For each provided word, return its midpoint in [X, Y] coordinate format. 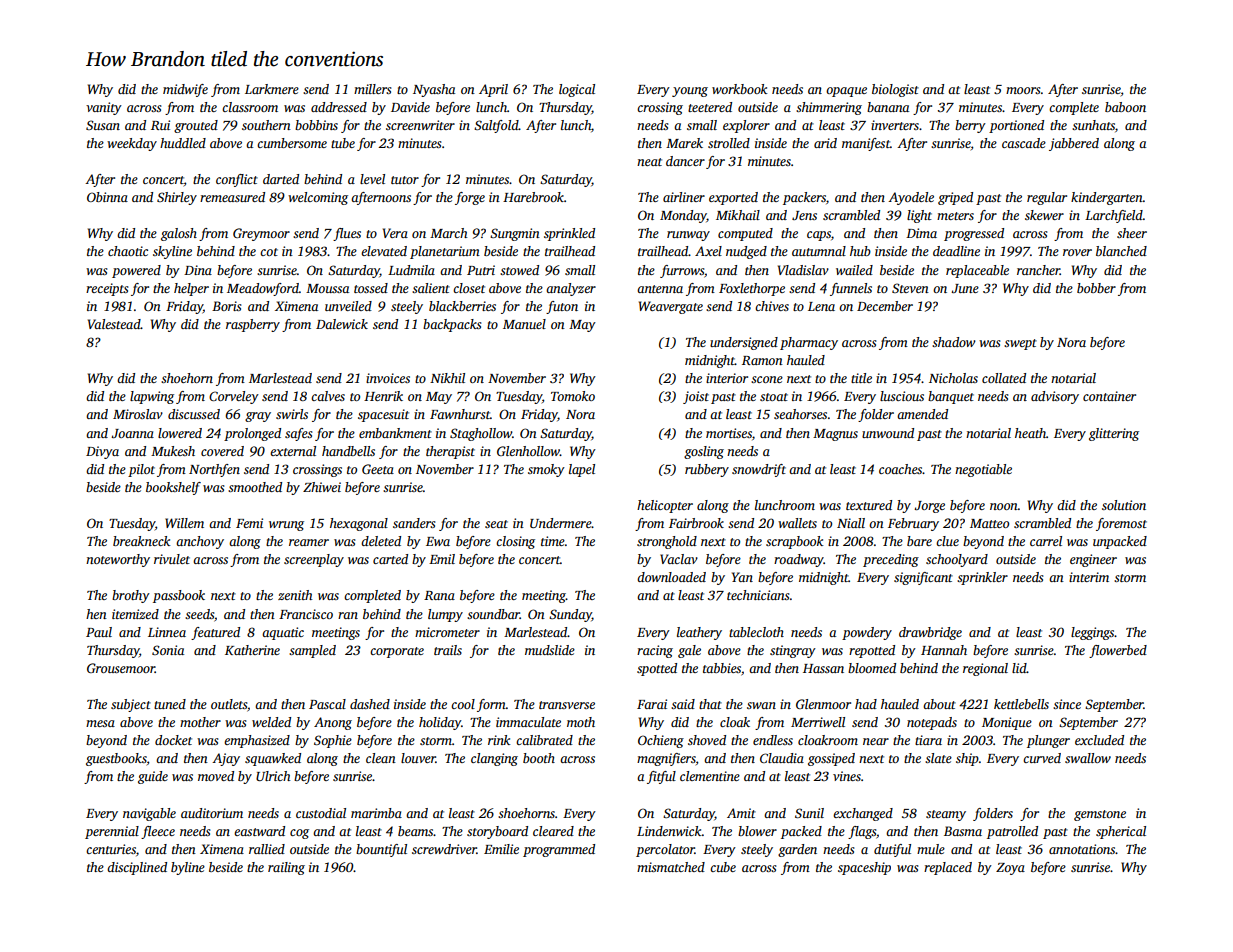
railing [286, 868]
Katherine [252, 650]
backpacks [452, 325]
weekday [132, 144]
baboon [1125, 107]
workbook [740, 89]
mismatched [671, 867]
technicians [758, 595]
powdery [867, 633]
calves [328, 396]
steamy [946, 815]
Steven [910, 288]
